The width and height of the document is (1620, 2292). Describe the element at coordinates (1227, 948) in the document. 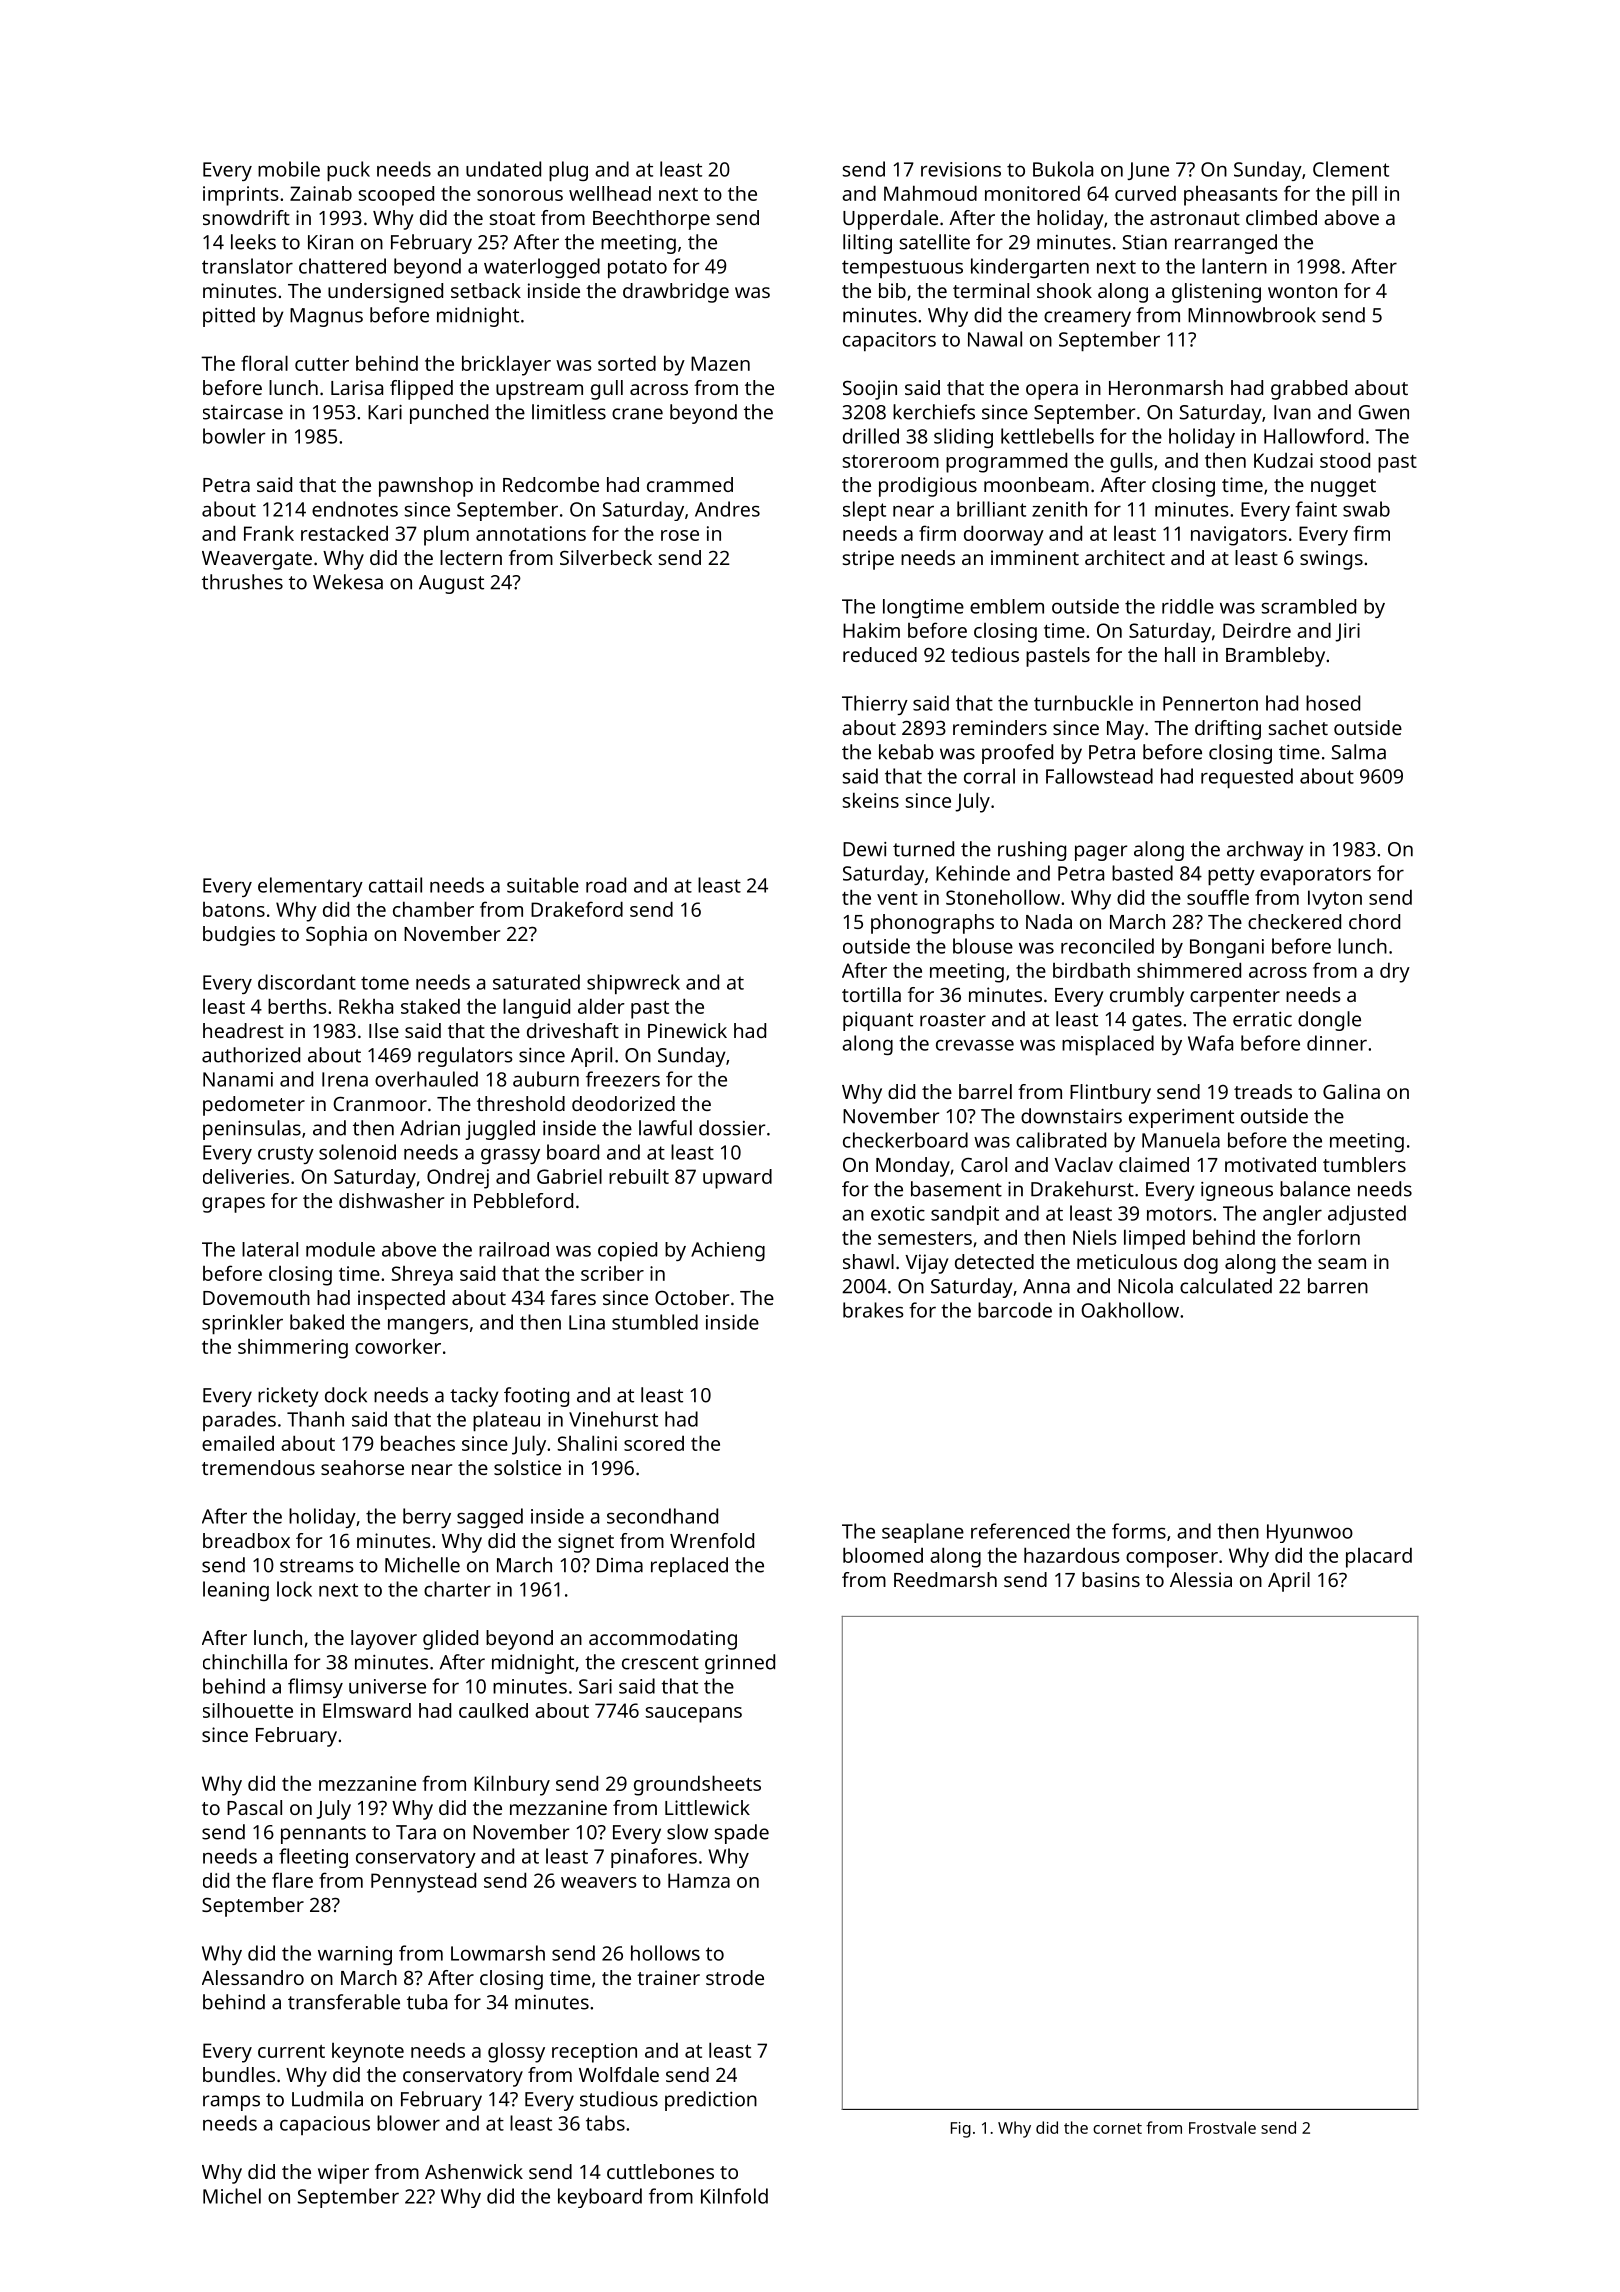

I see `Bongani` at that location.
